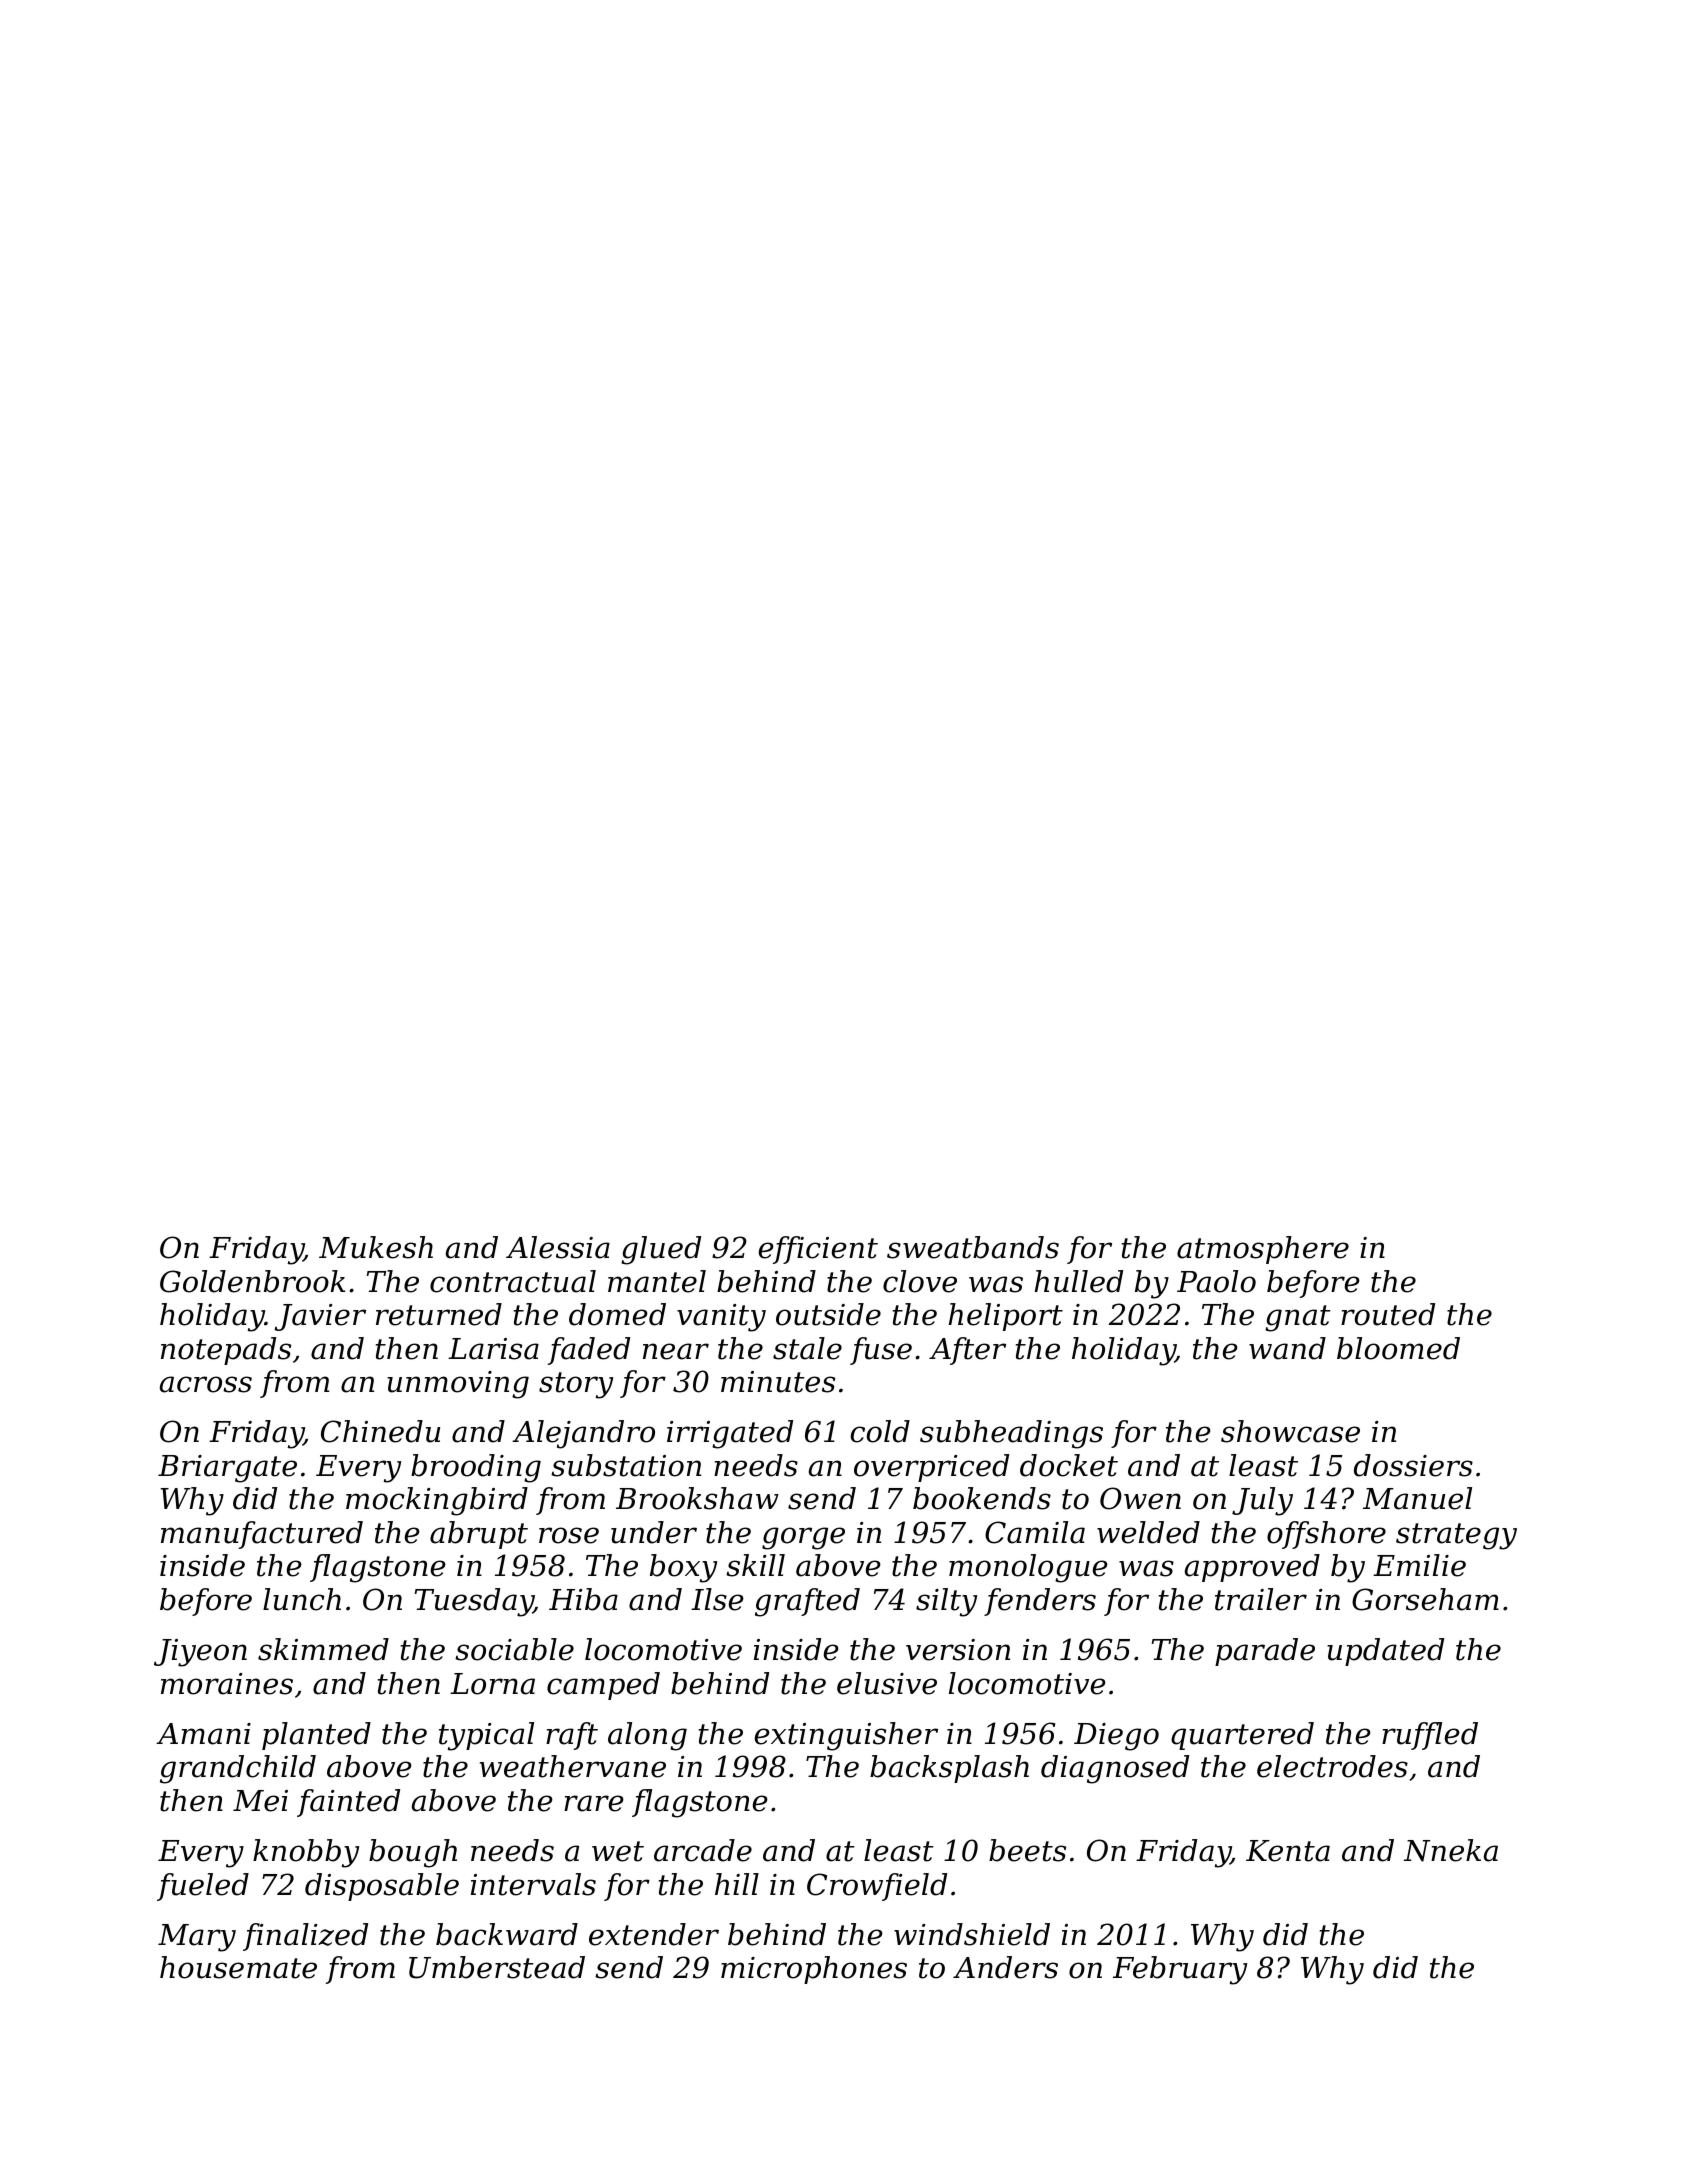 Image resolution: width=1683 pixels, height=2178 pixels. I want to click on February, so click(1180, 1970).
